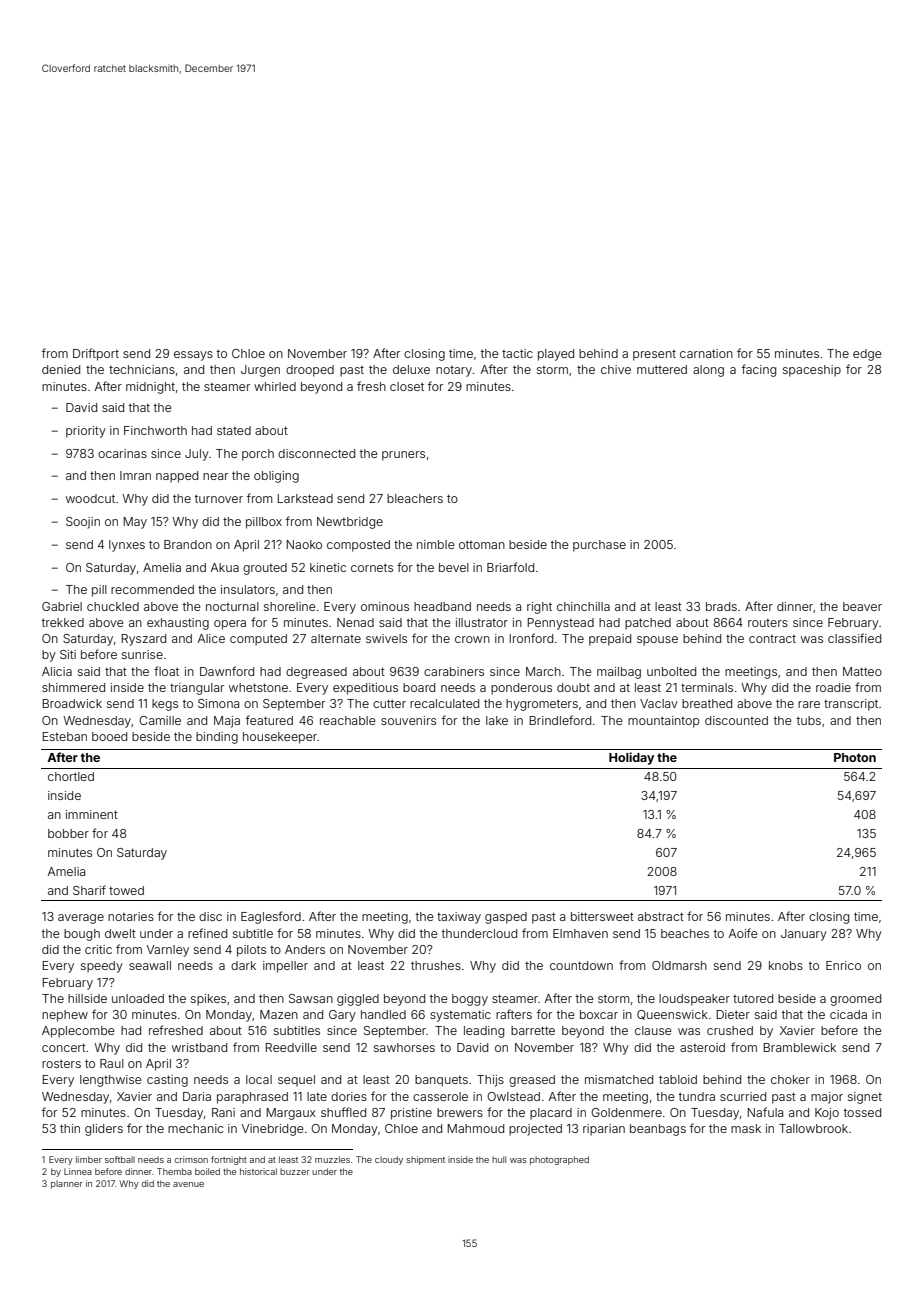  What do you see at coordinates (812, 371) in the page?
I see `spaceship` at bounding box center [812, 371].
